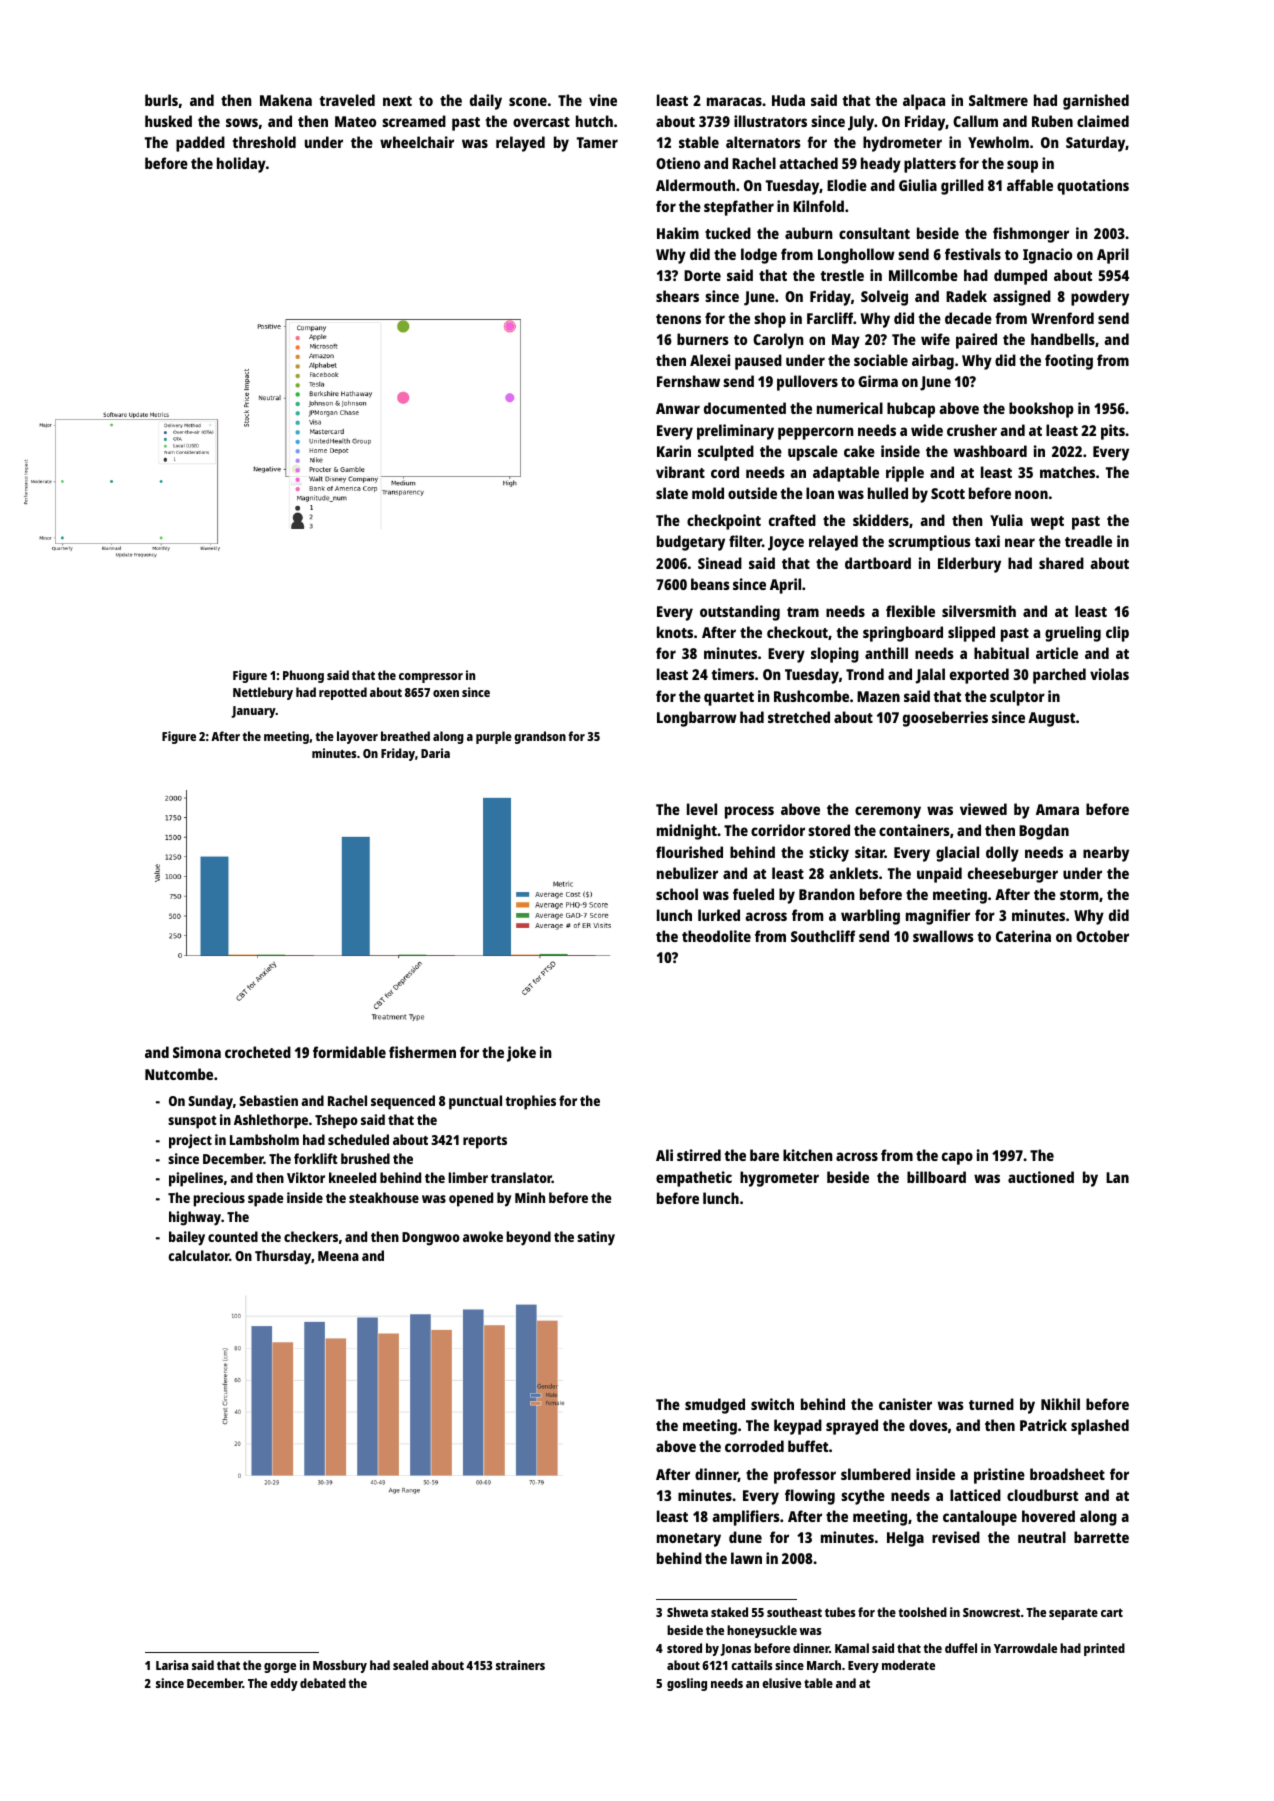  I want to click on compressor, so click(431, 678).
